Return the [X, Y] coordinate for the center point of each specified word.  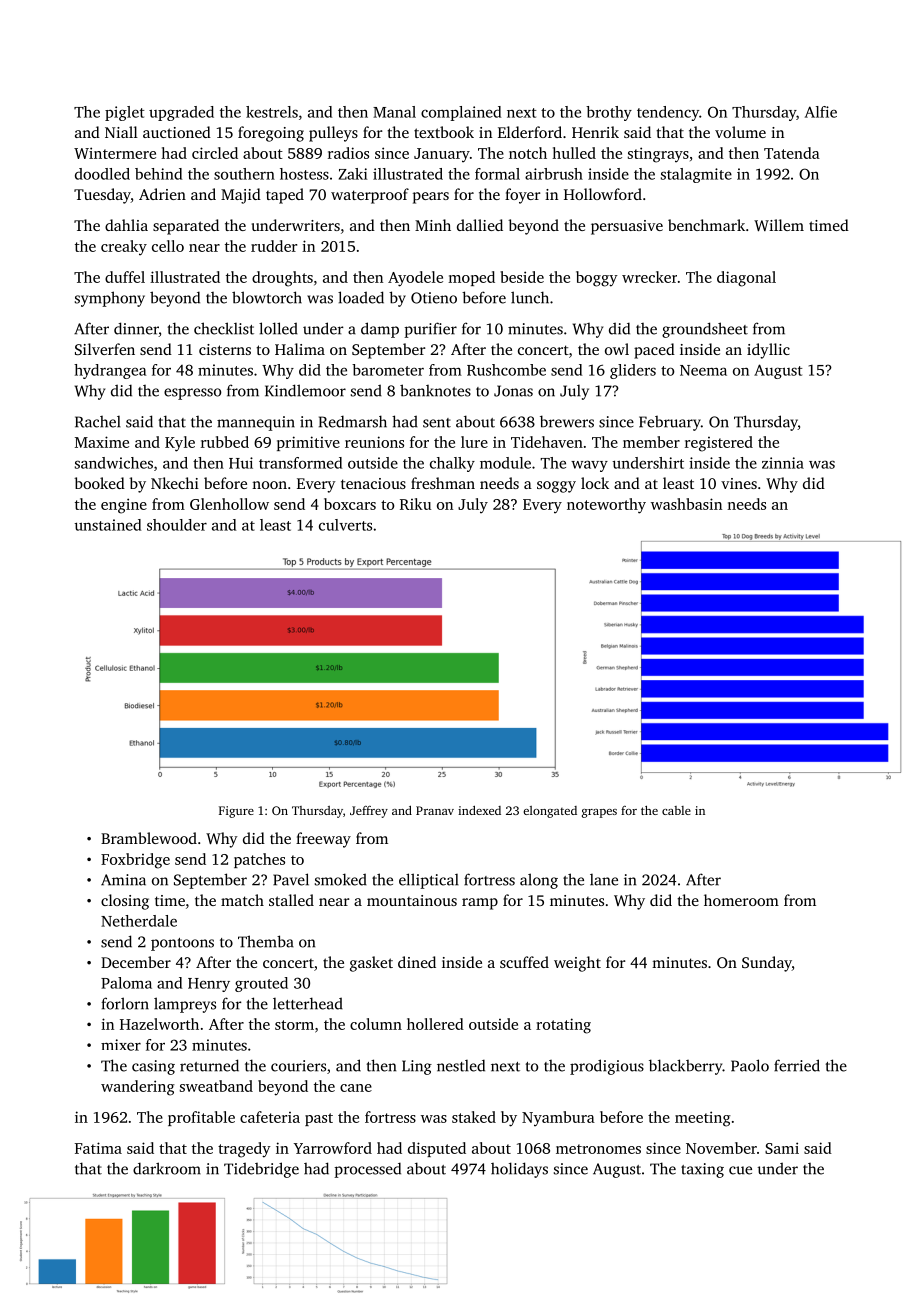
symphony [110, 299]
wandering [138, 1088]
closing [125, 902]
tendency [668, 113]
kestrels [272, 112]
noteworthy [606, 506]
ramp [480, 904]
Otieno [434, 298]
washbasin [686, 504]
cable [676, 810]
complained [461, 113]
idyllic [768, 351]
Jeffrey [369, 812]
